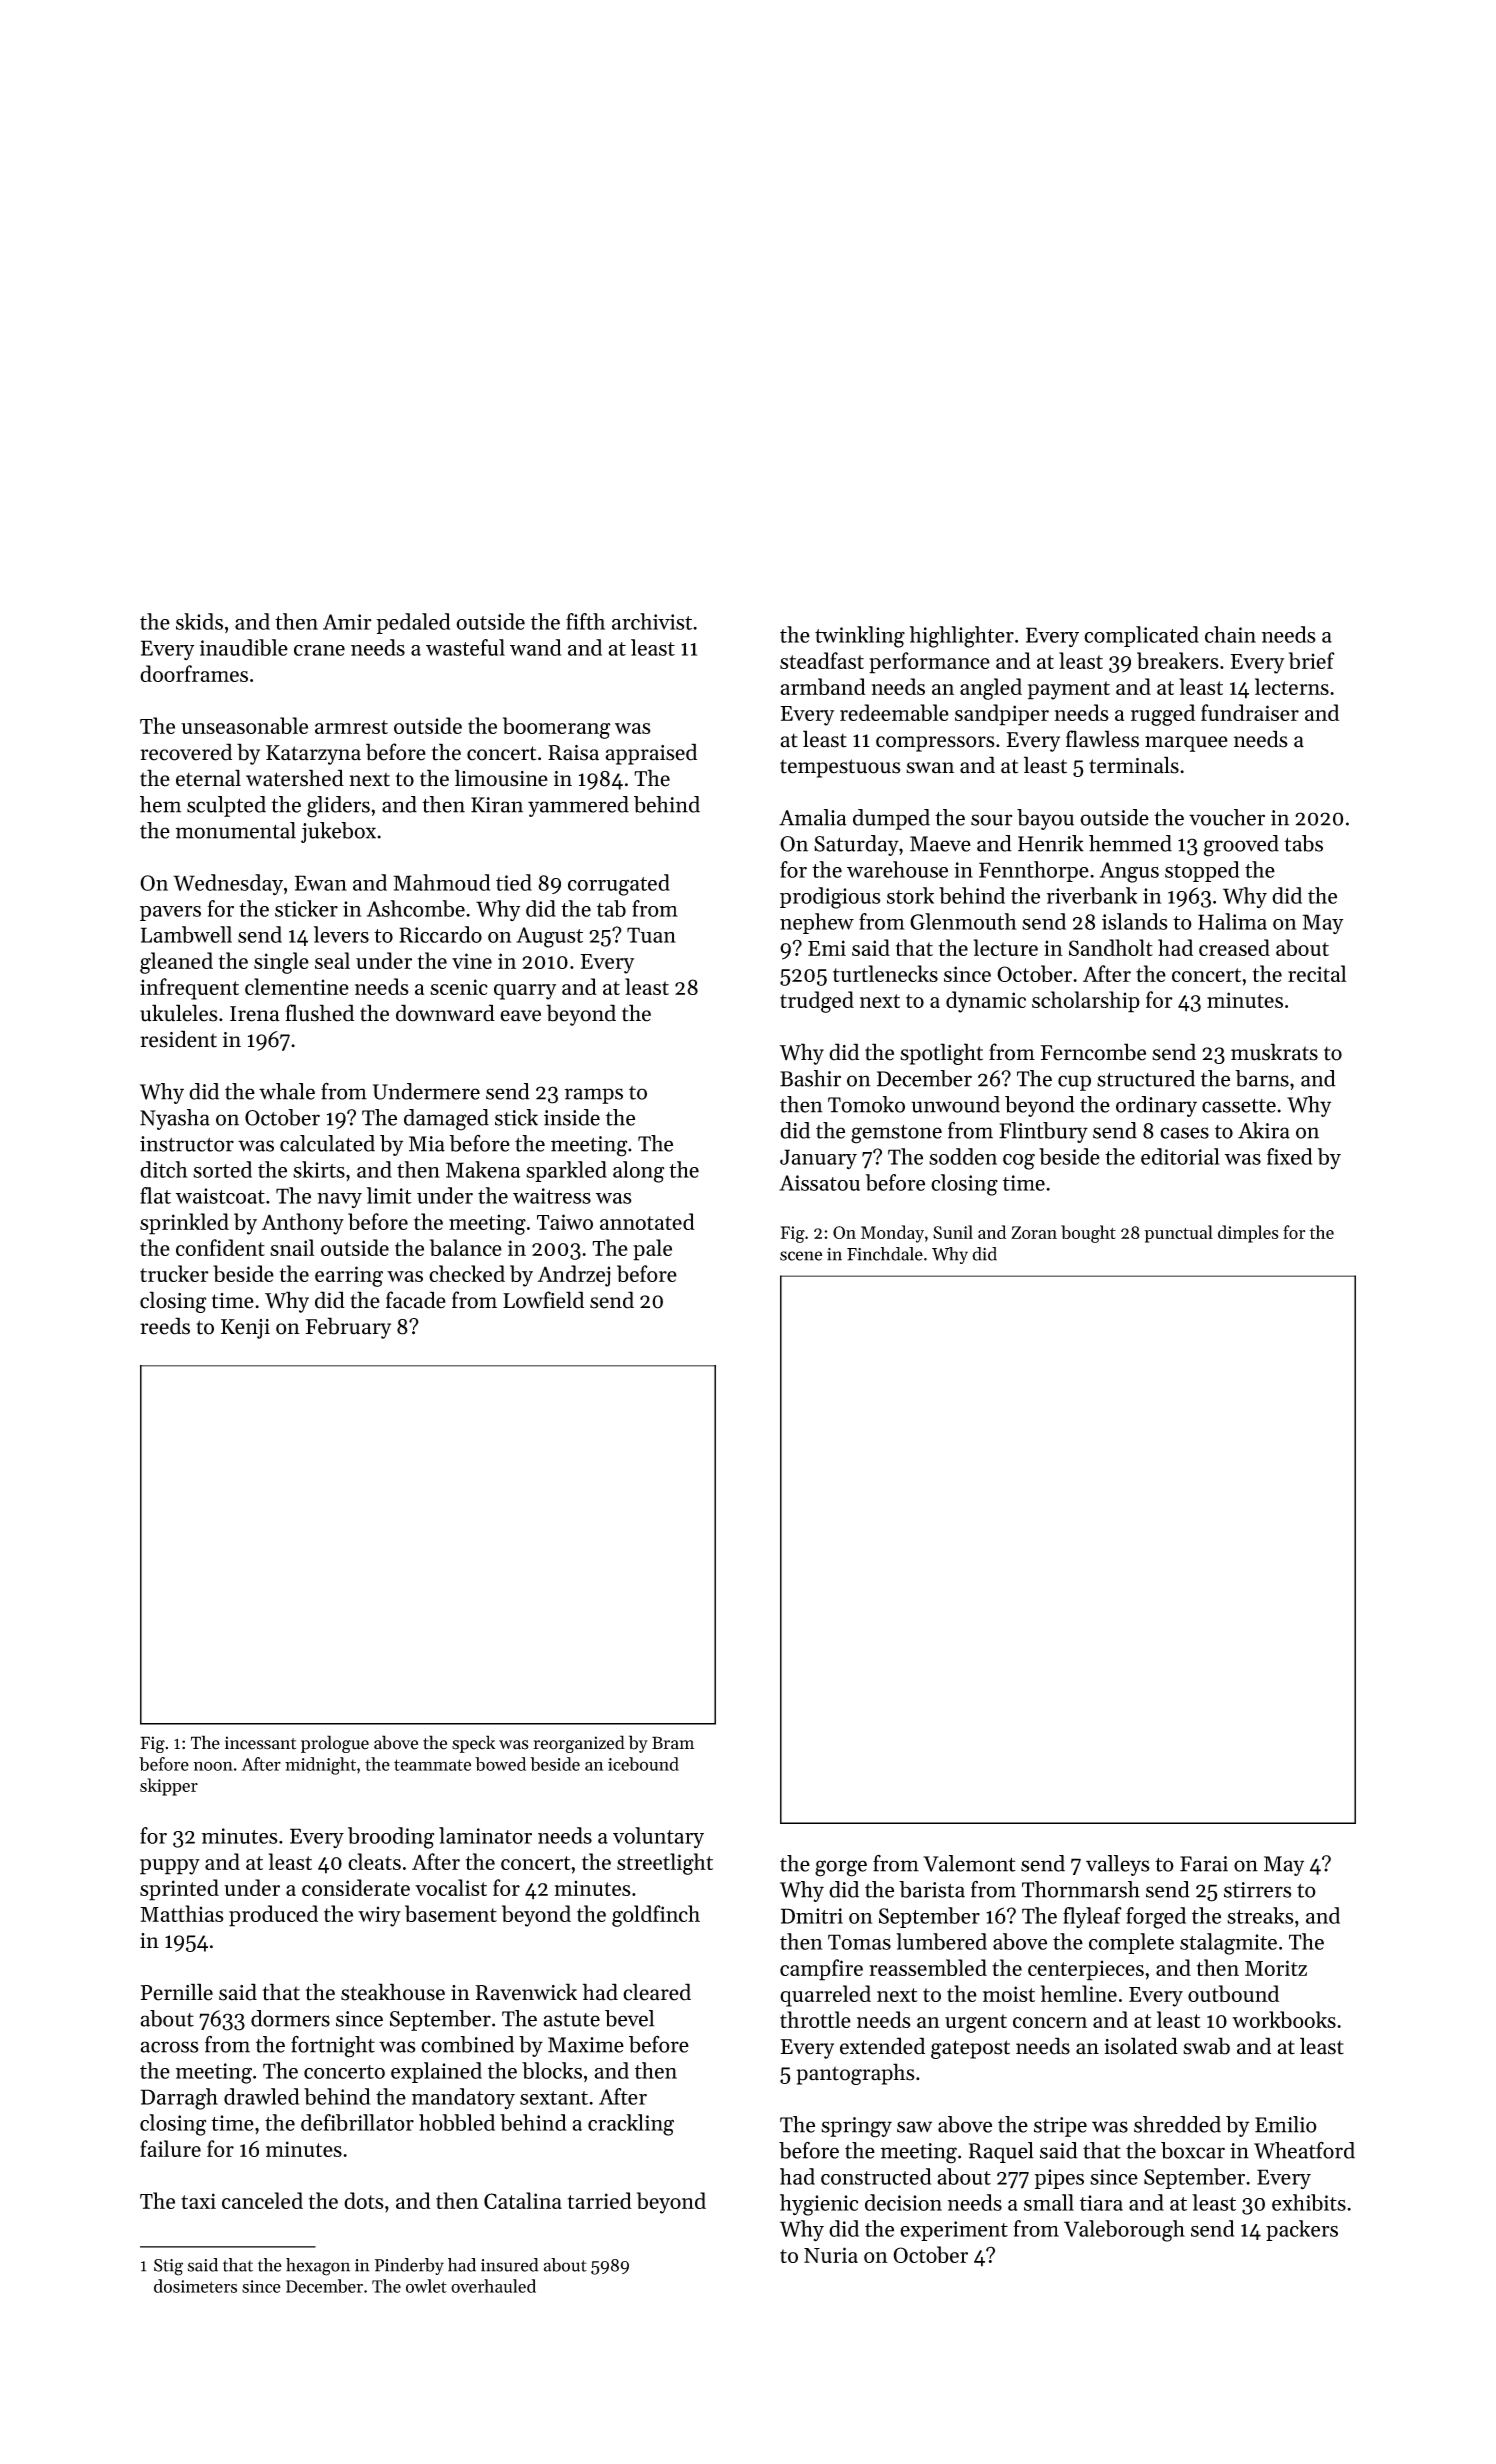  Describe the element at coordinates (1081, 1889) in the screenshot. I see `Thornmarsh` at that location.
